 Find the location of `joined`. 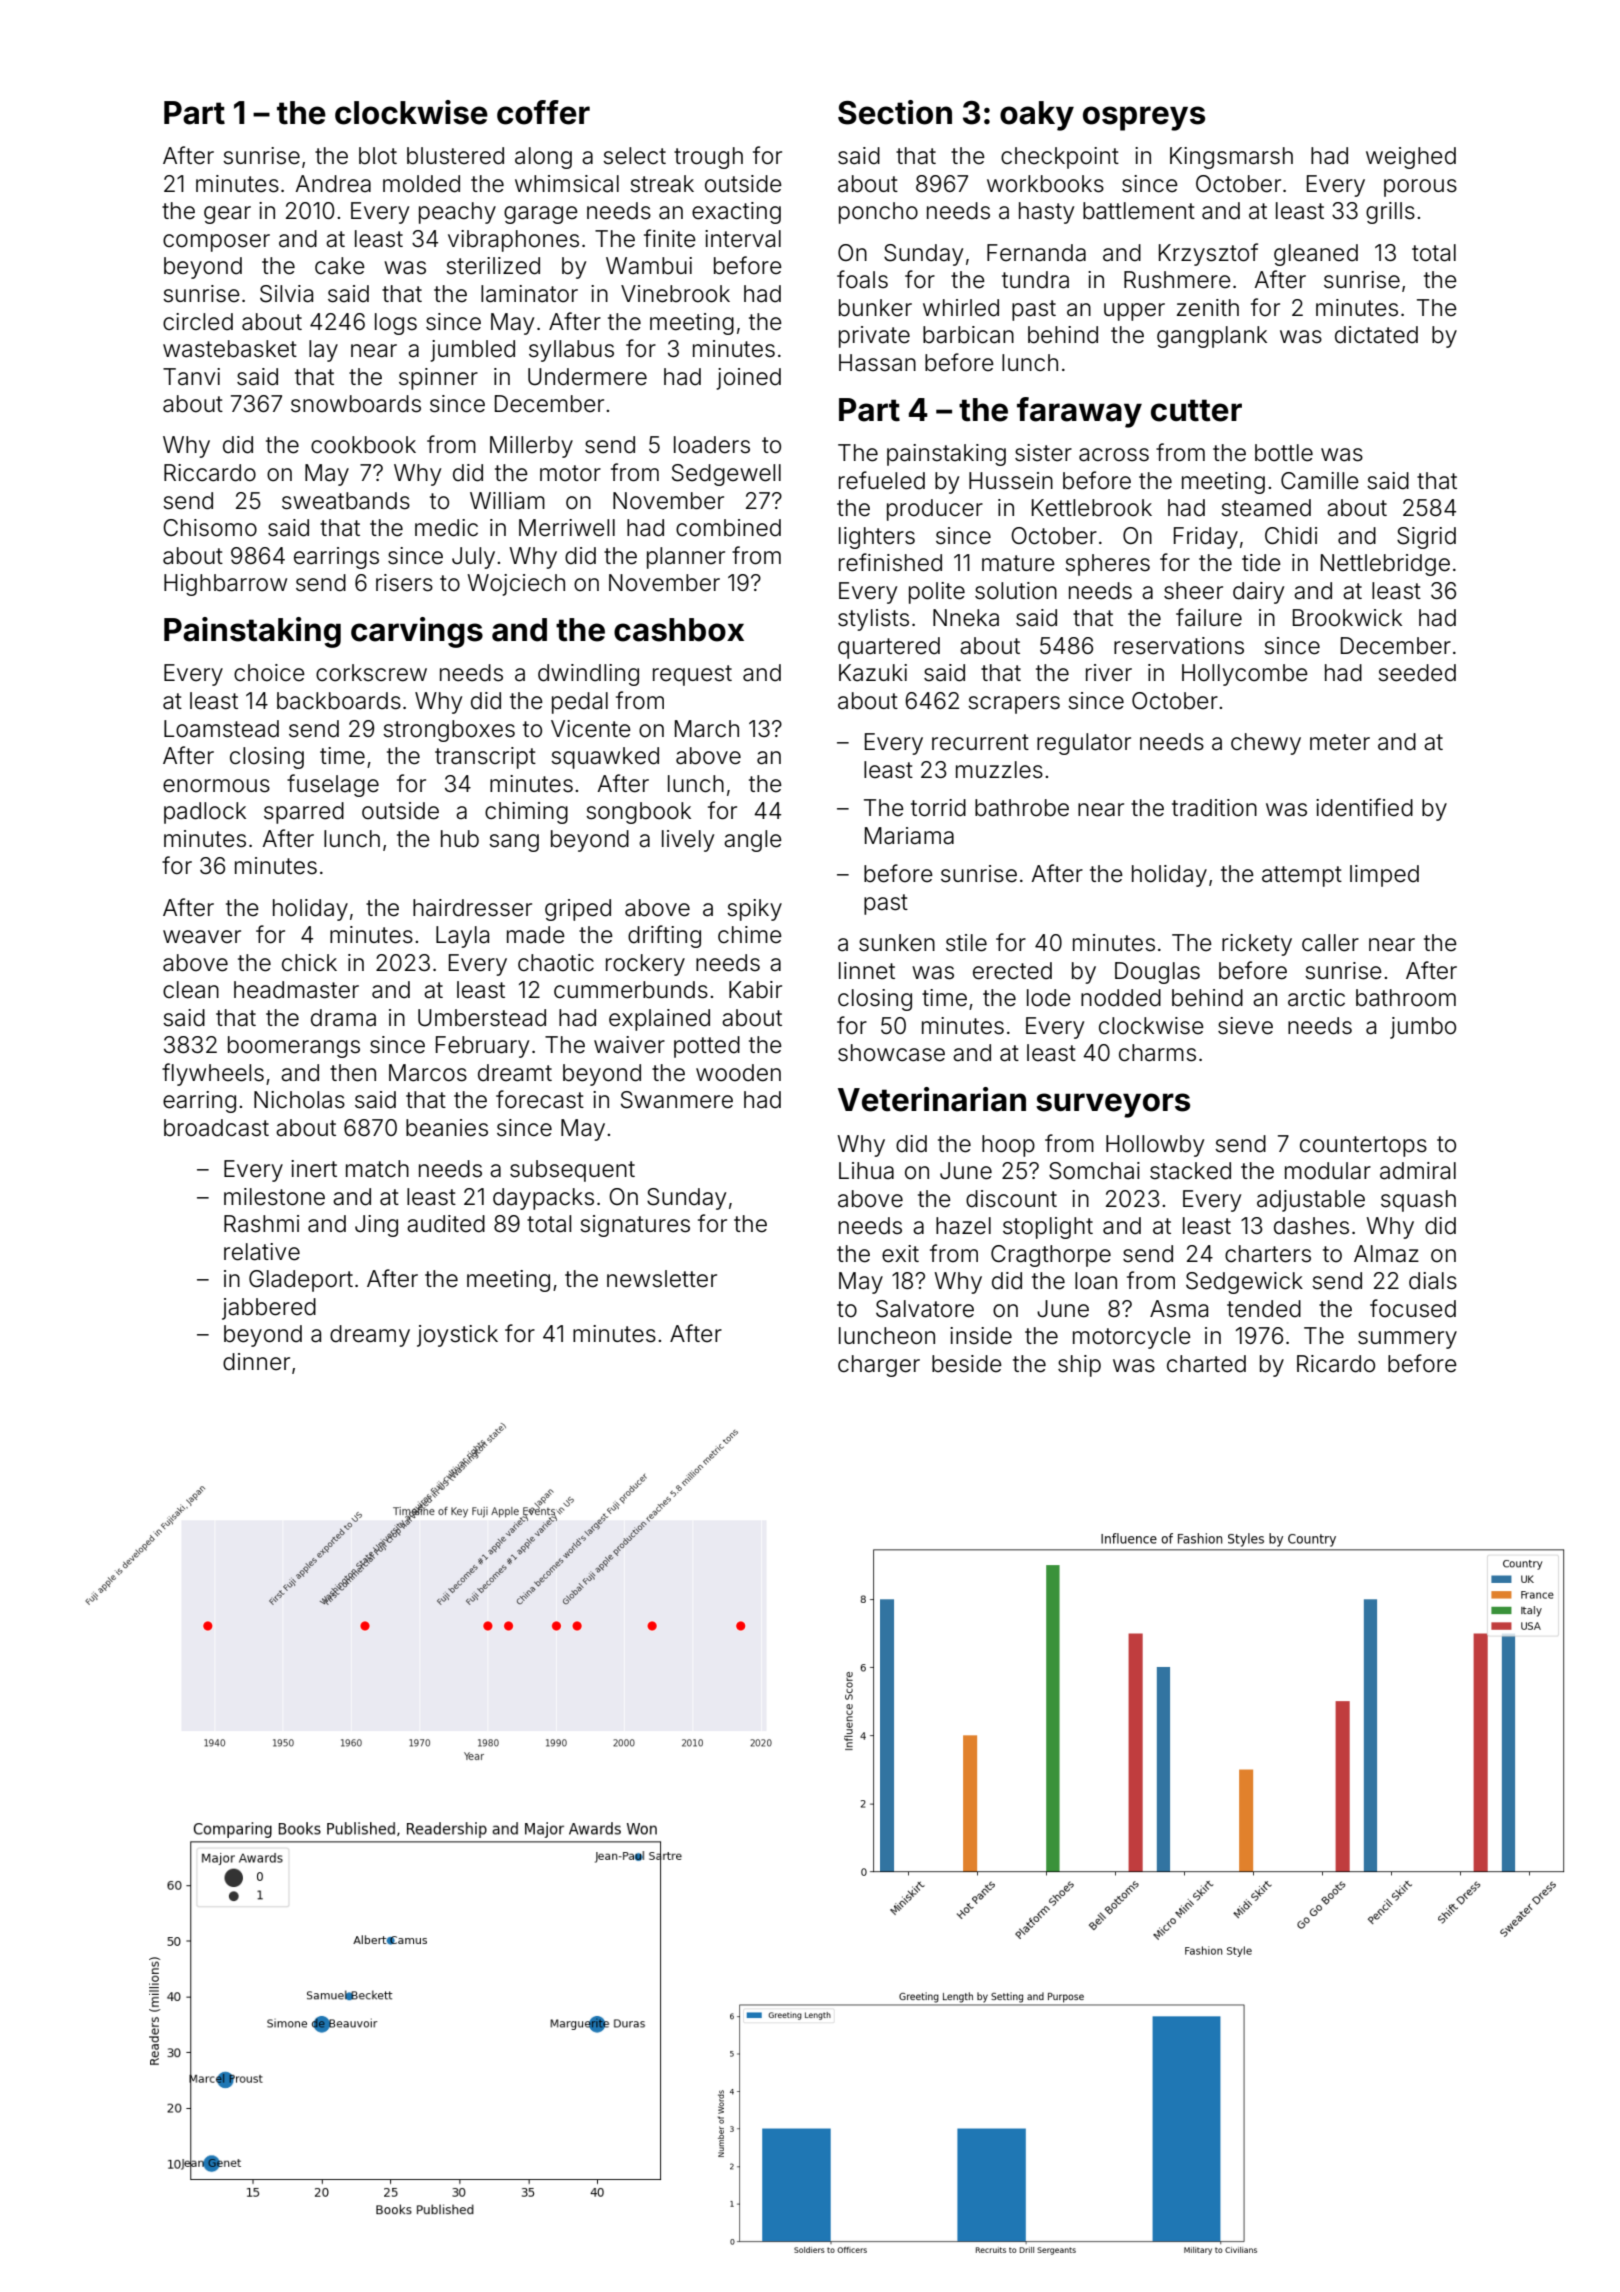

joined is located at coordinates (749, 379).
